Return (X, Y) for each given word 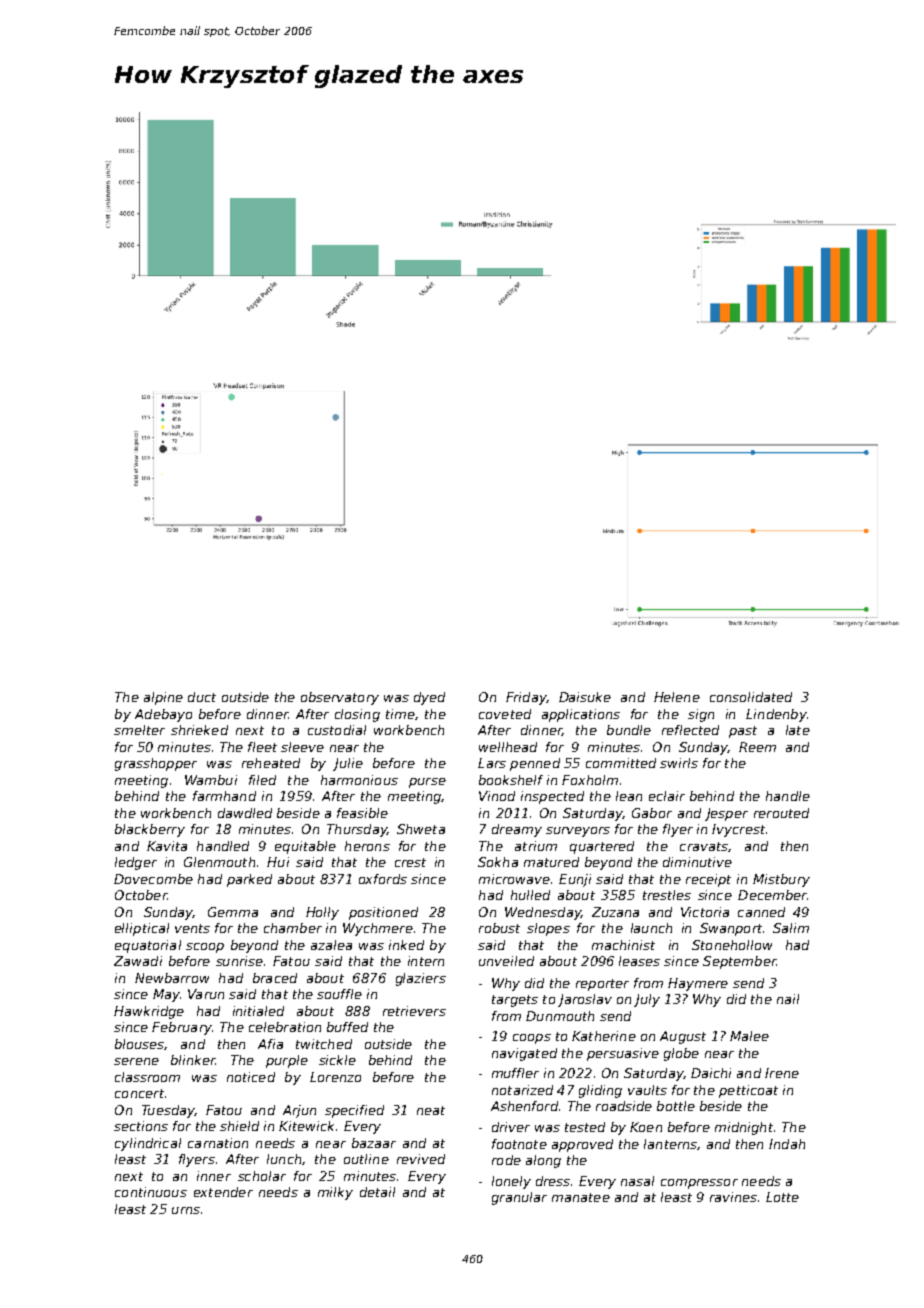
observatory (340, 698)
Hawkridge (149, 1012)
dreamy (517, 830)
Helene (677, 697)
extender (223, 1192)
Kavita (167, 846)
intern (426, 961)
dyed (429, 698)
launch (651, 928)
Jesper (726, 814)
